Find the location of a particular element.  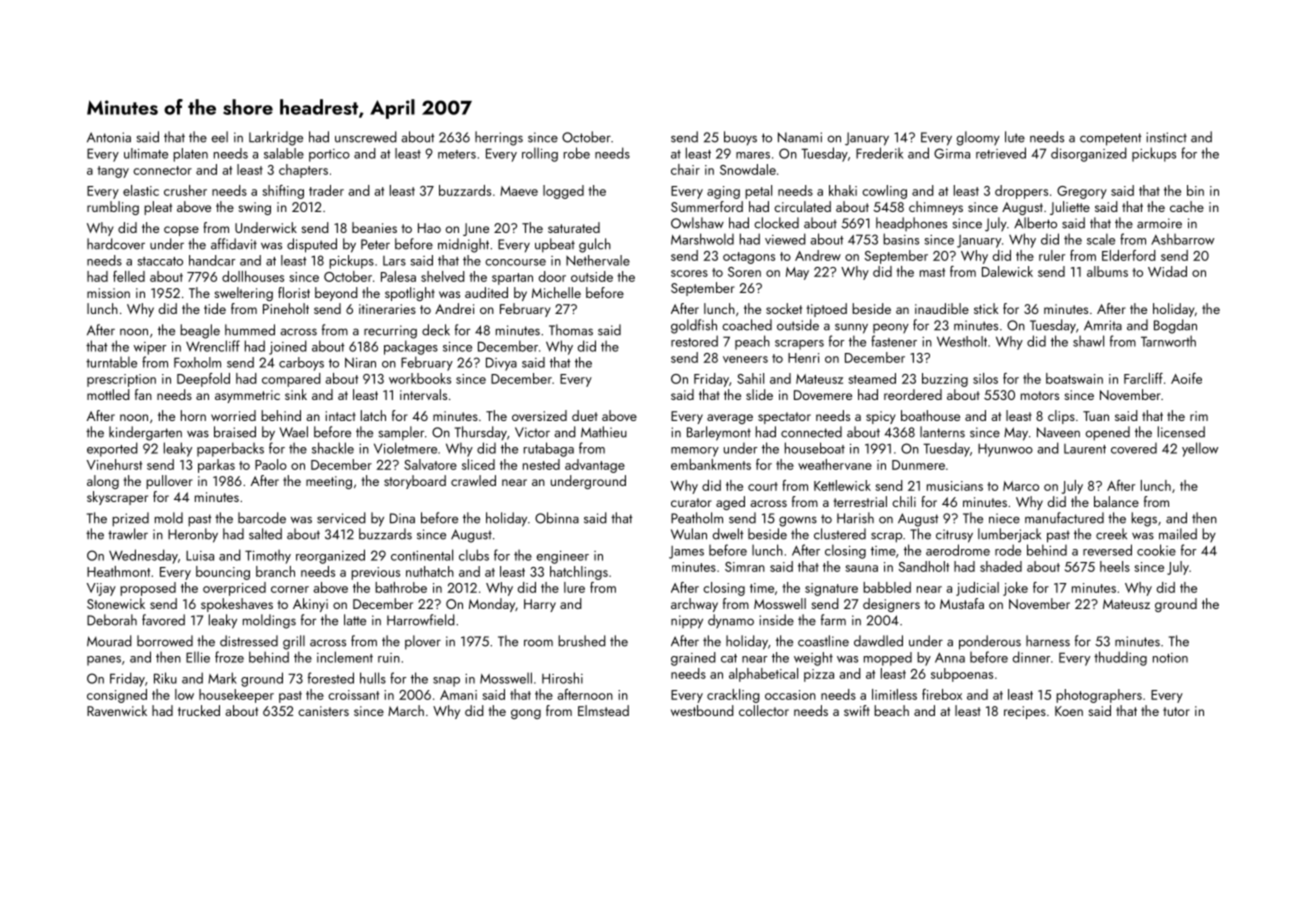

reordered is located at coordinates (913, 394).
